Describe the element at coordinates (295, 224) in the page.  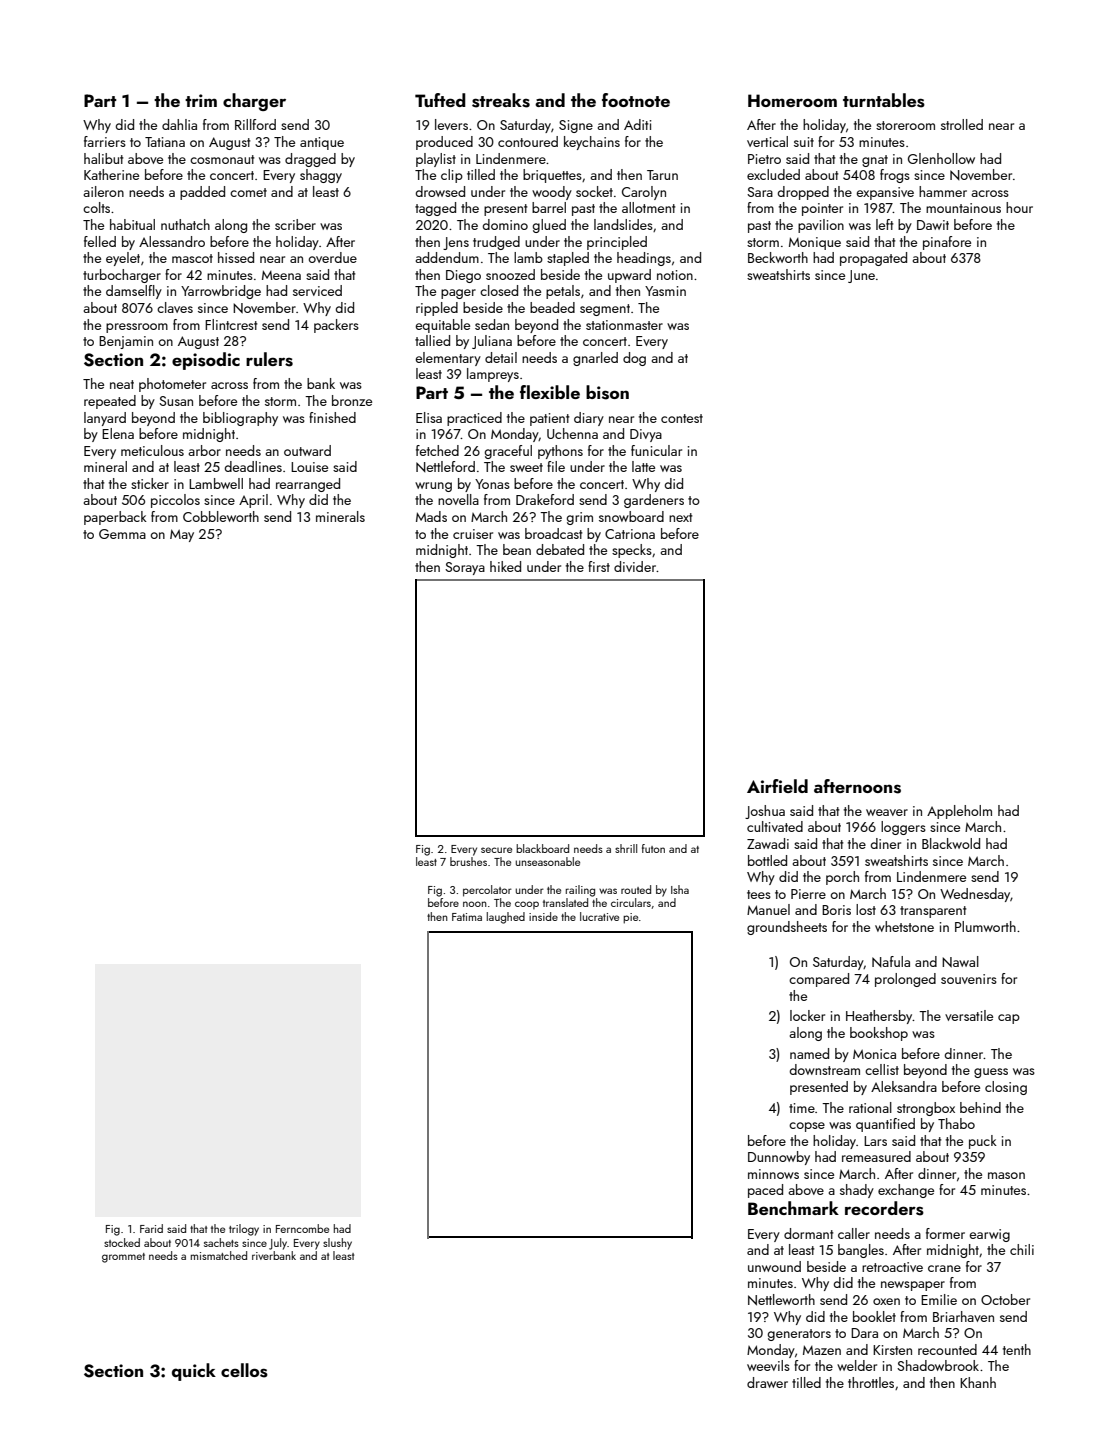
I see `scriber` at that location.
